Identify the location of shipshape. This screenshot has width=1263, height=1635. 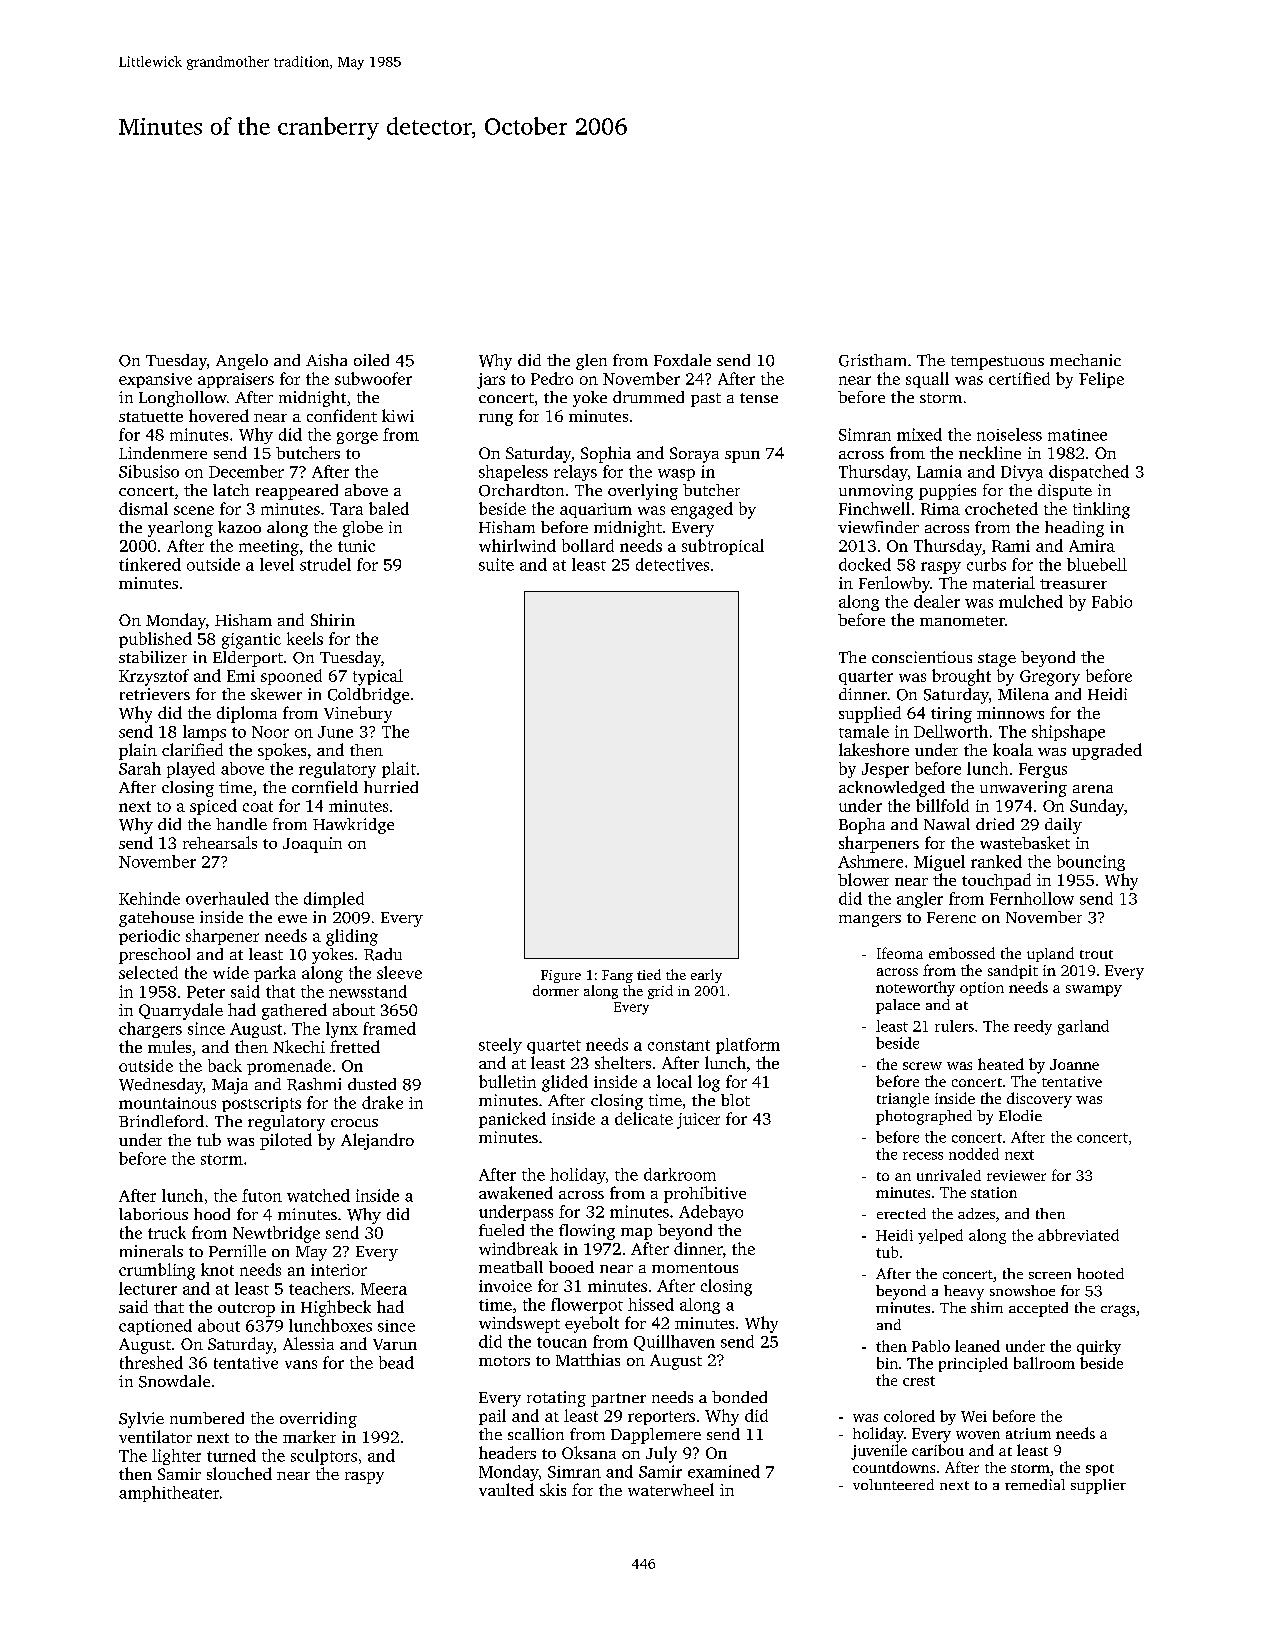
(1068, 733).
